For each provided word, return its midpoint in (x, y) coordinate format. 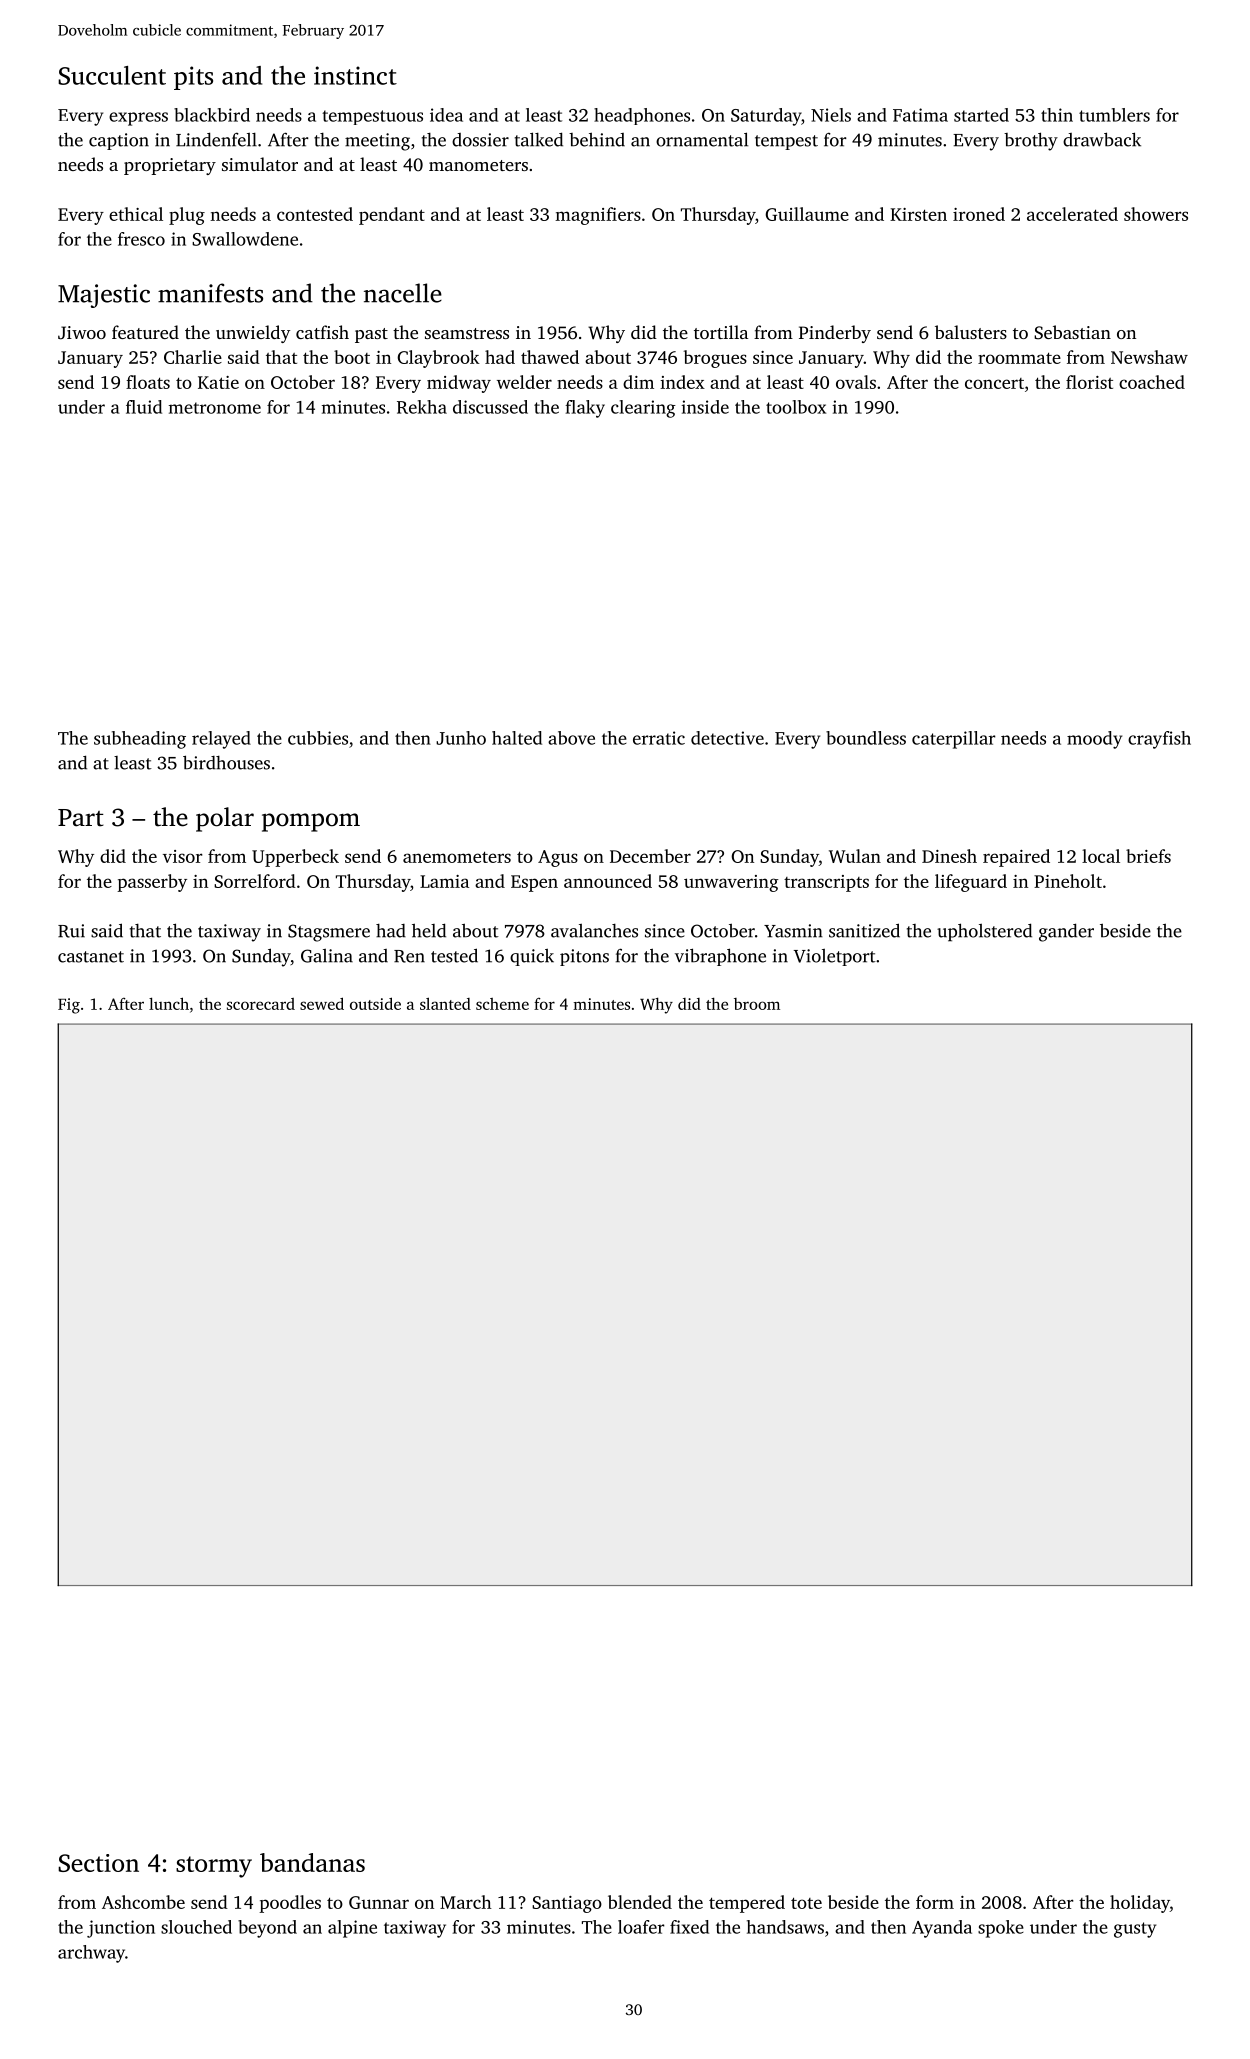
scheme (502, 1004)
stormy (214, 1867)
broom (757, 1004)
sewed (322, 1003)
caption (119, 141)
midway (459, 384)
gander (1066, 932)
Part (81, 818)
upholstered (984, 932)
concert (994, 383)
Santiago (567, 1904)
